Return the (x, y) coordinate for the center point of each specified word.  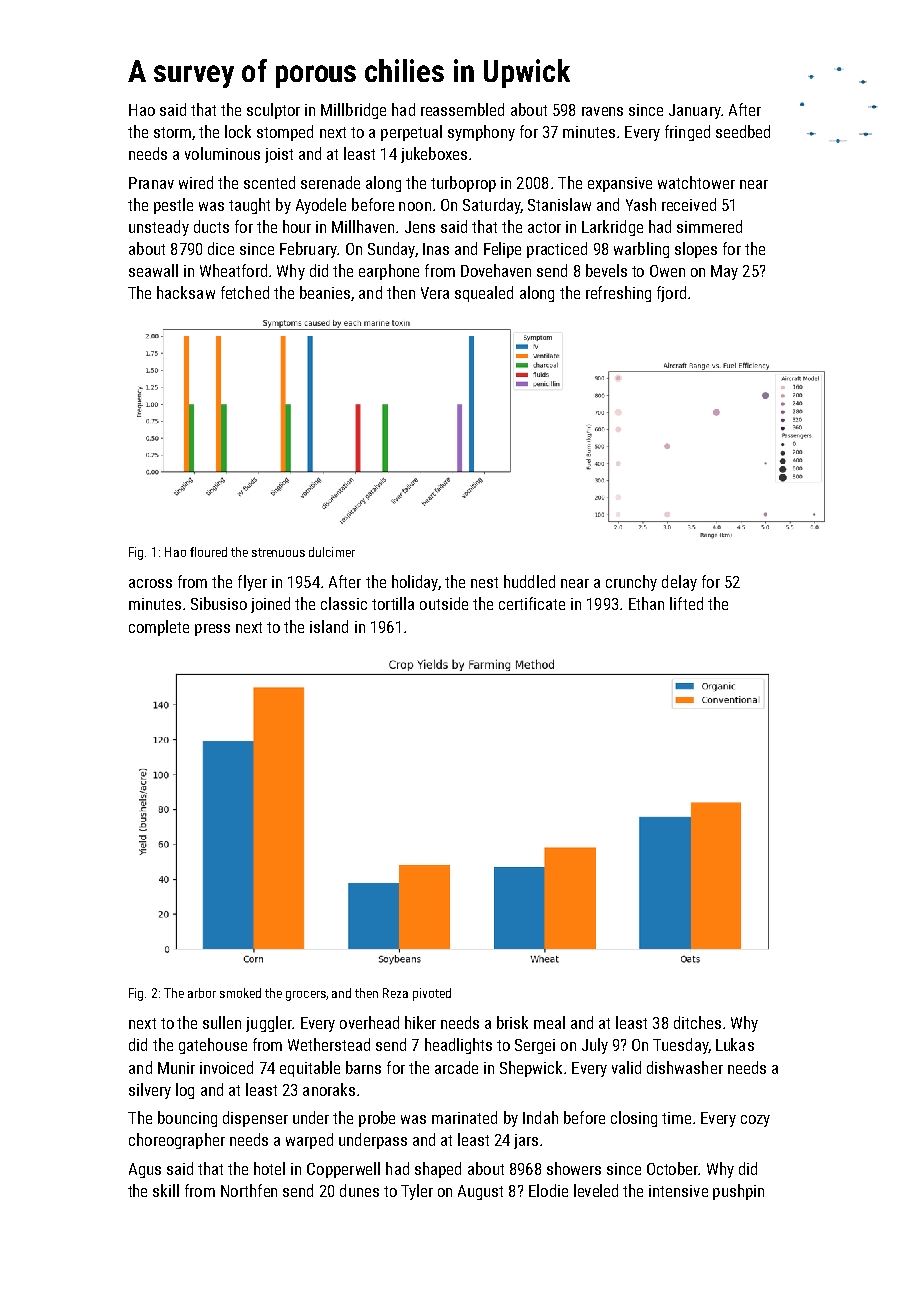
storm (172, 132)
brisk (512, 1022)
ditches (697, 1022)
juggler (269, 1024)
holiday (415, 583)
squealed (484, 294)
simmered (709, 226)
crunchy (631, 583)
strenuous (278, 552)
